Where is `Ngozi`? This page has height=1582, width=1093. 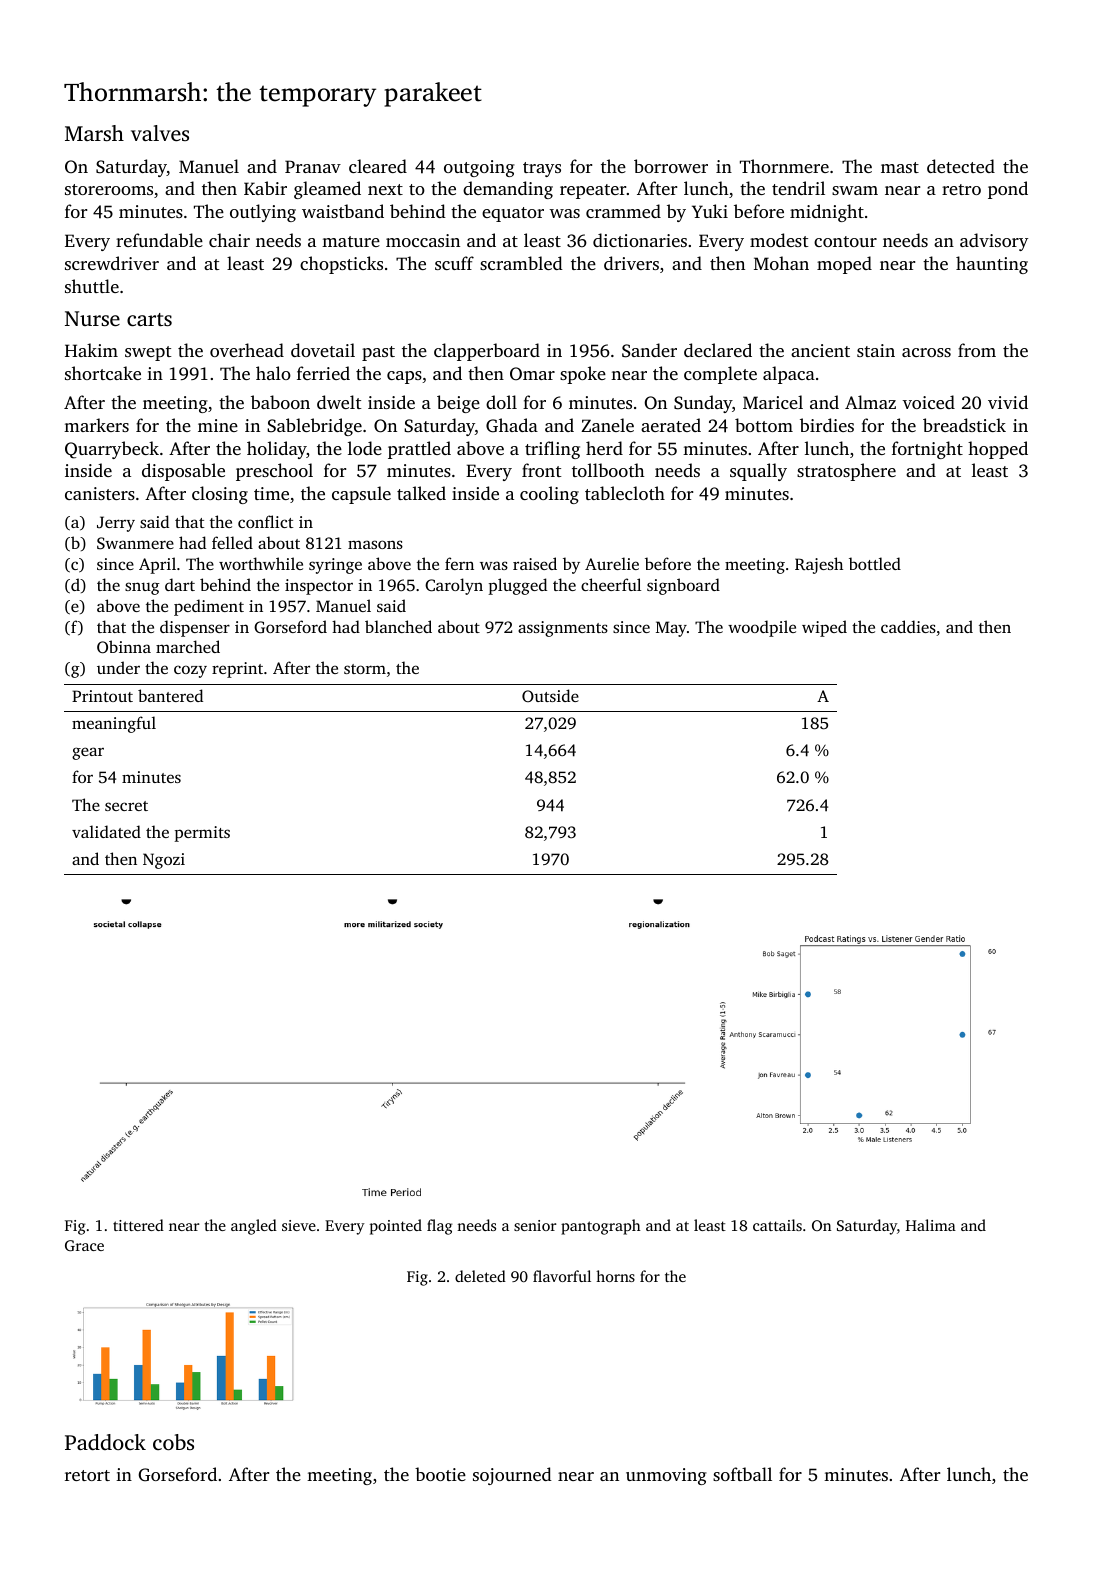 Ngozi is located at coordinates (164, 861).
